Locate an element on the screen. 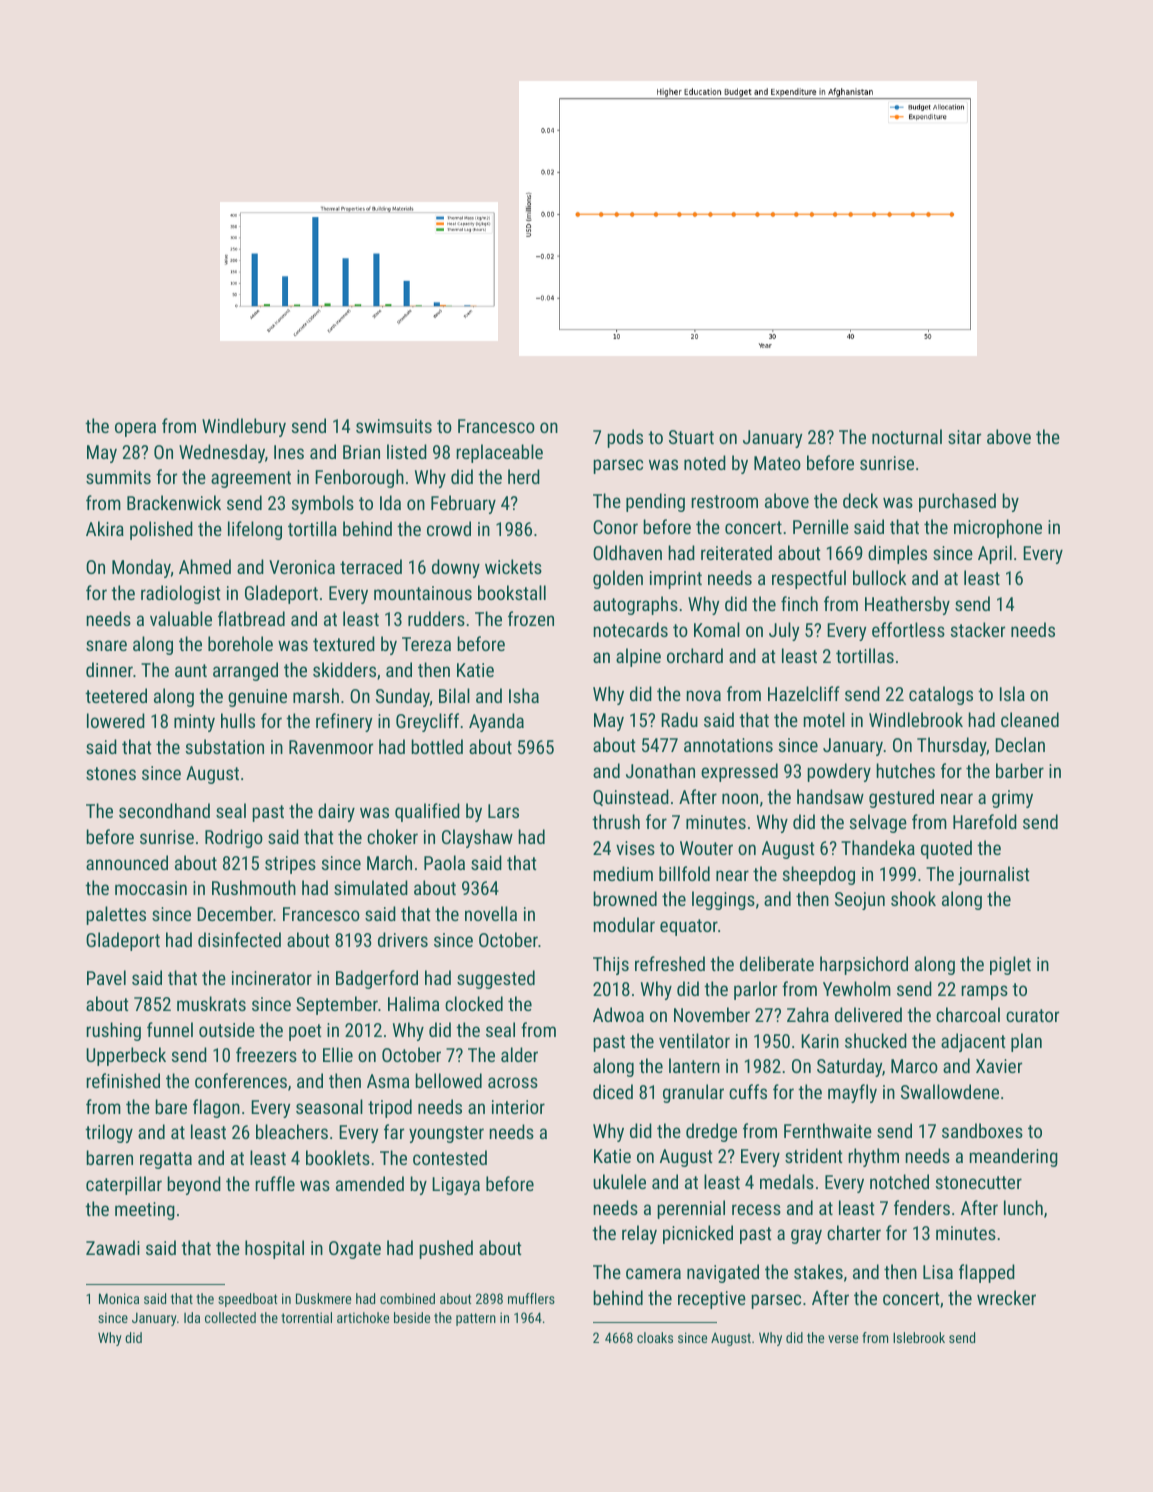 Image resolution: width=1153 pixels, height=1492 pixels. nocturnal is located at coordinates (907, 436).
